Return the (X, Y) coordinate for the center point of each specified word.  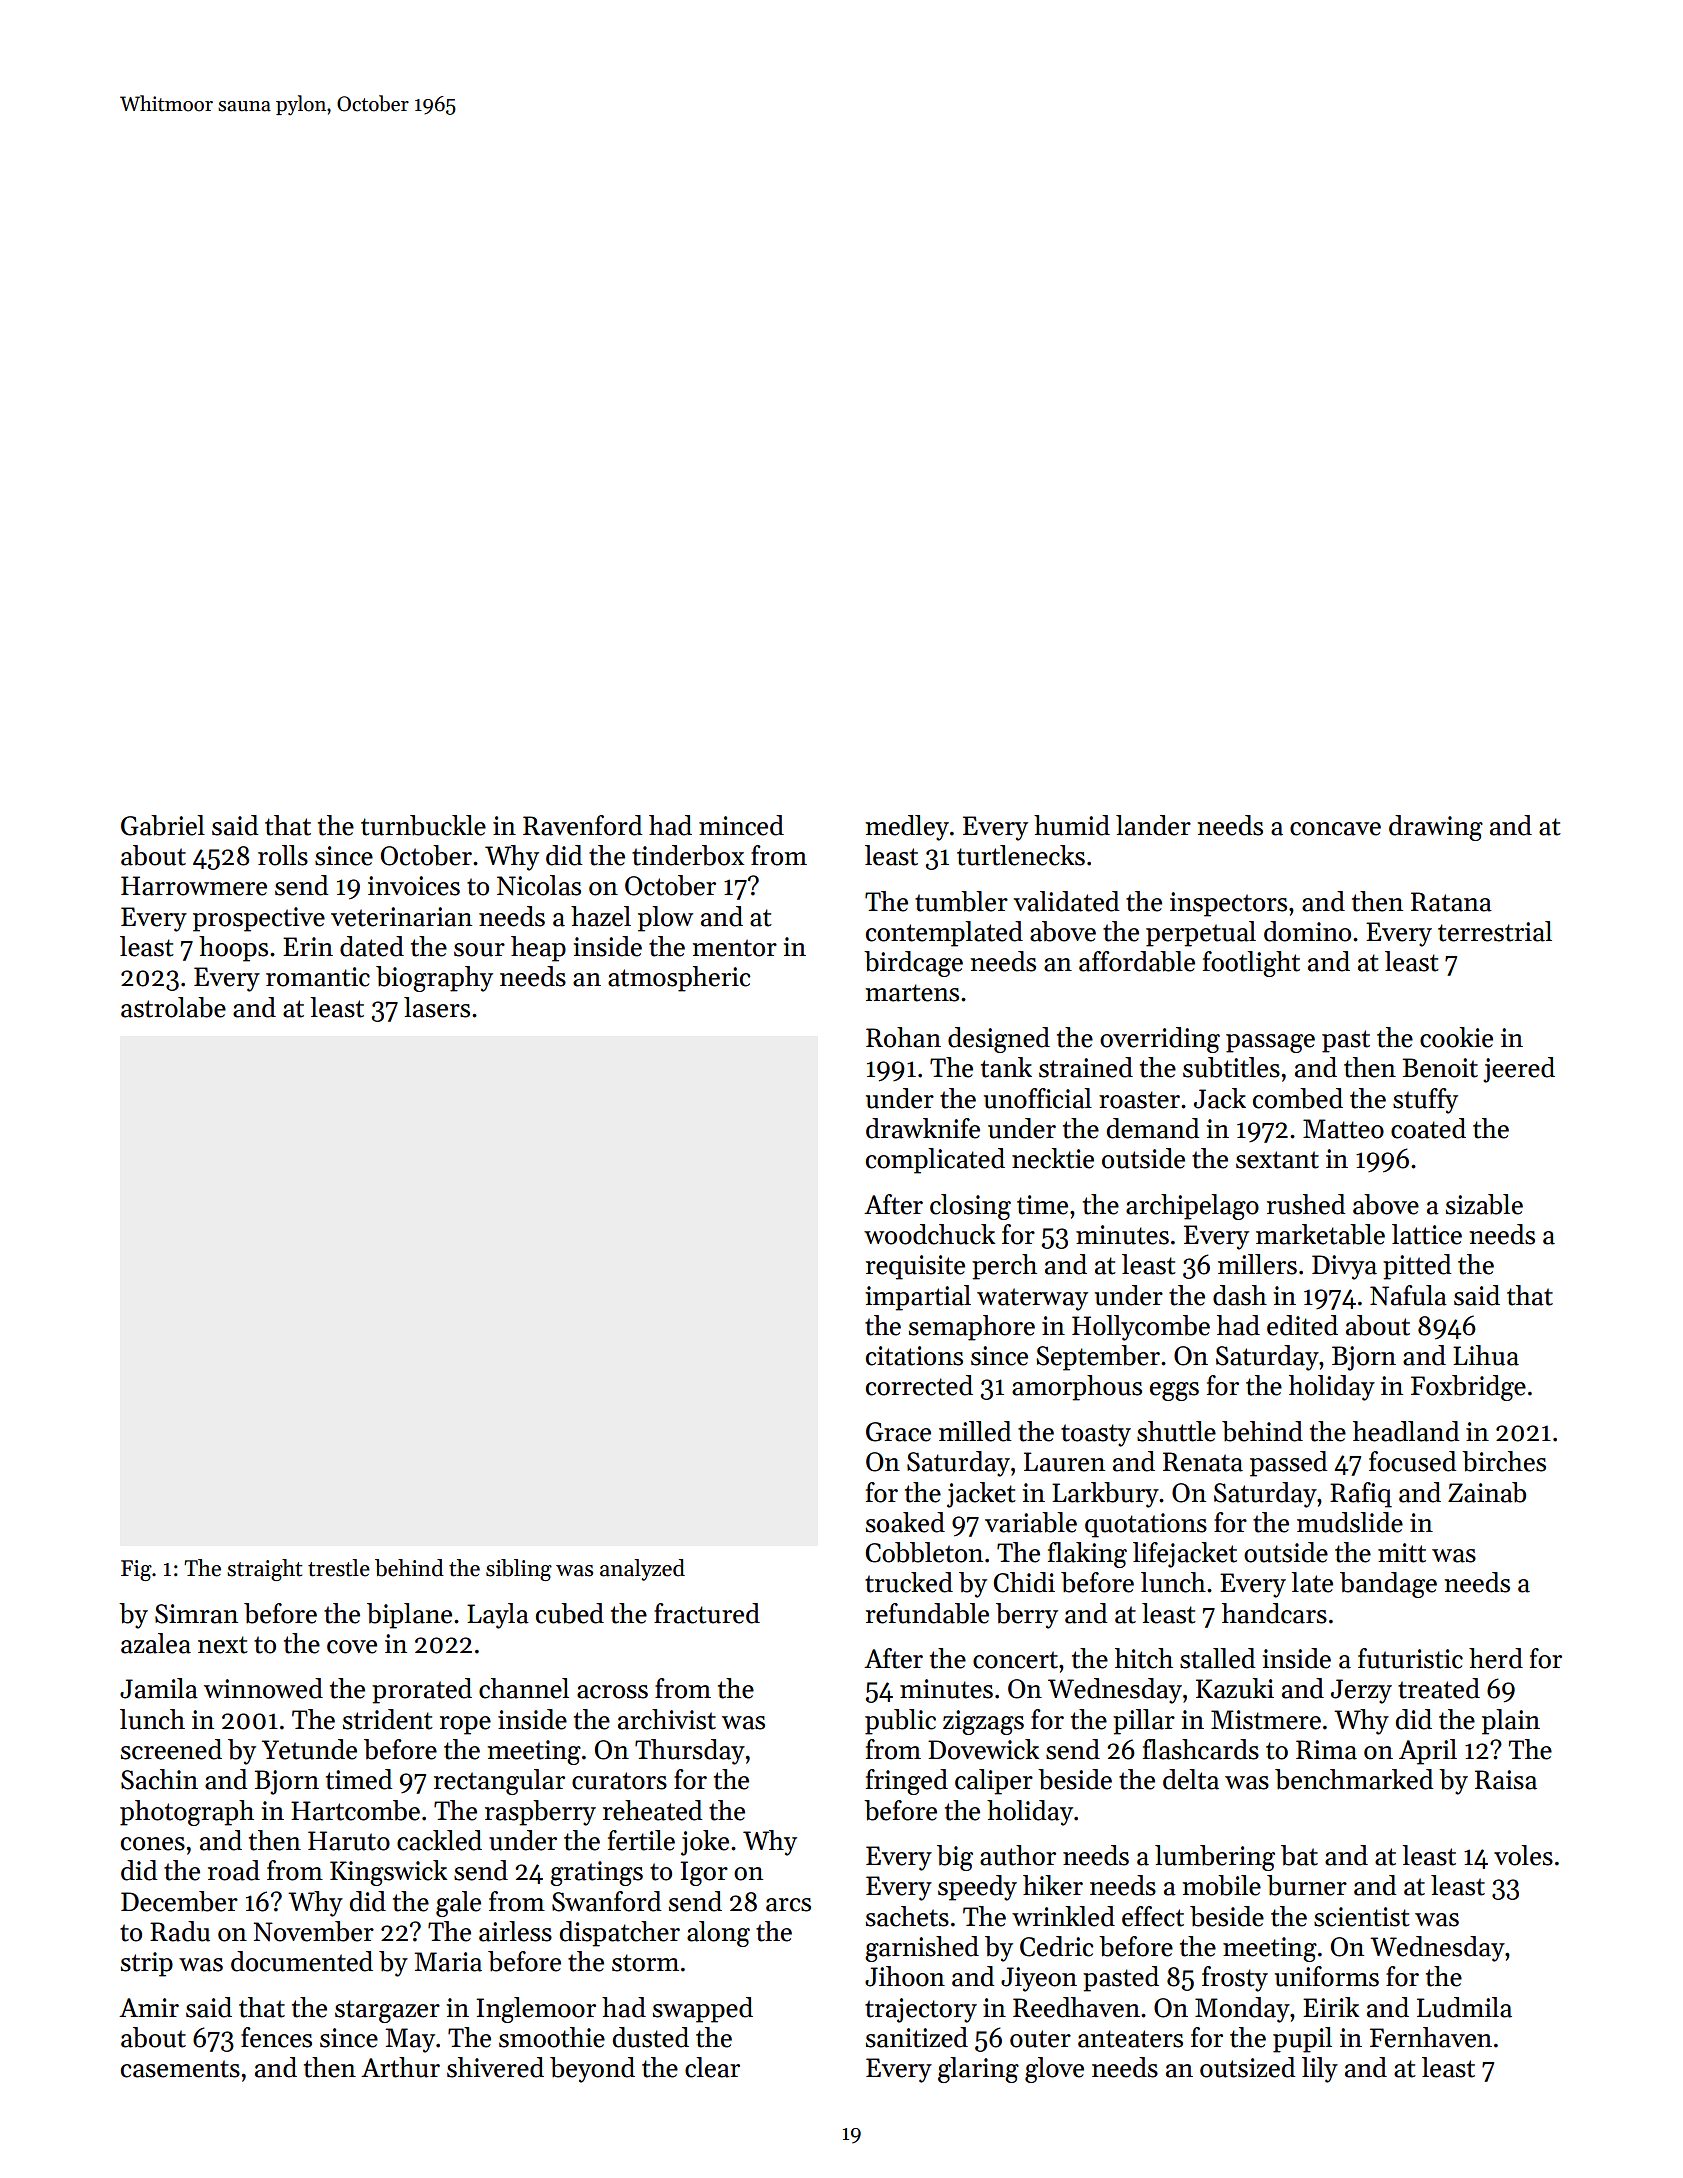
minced (741, 825)
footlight (1251, 964)
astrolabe (173, 1007)
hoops (233, 949)
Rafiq (1361, 1495)
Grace (898, 1432)
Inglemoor (536, 2010)
